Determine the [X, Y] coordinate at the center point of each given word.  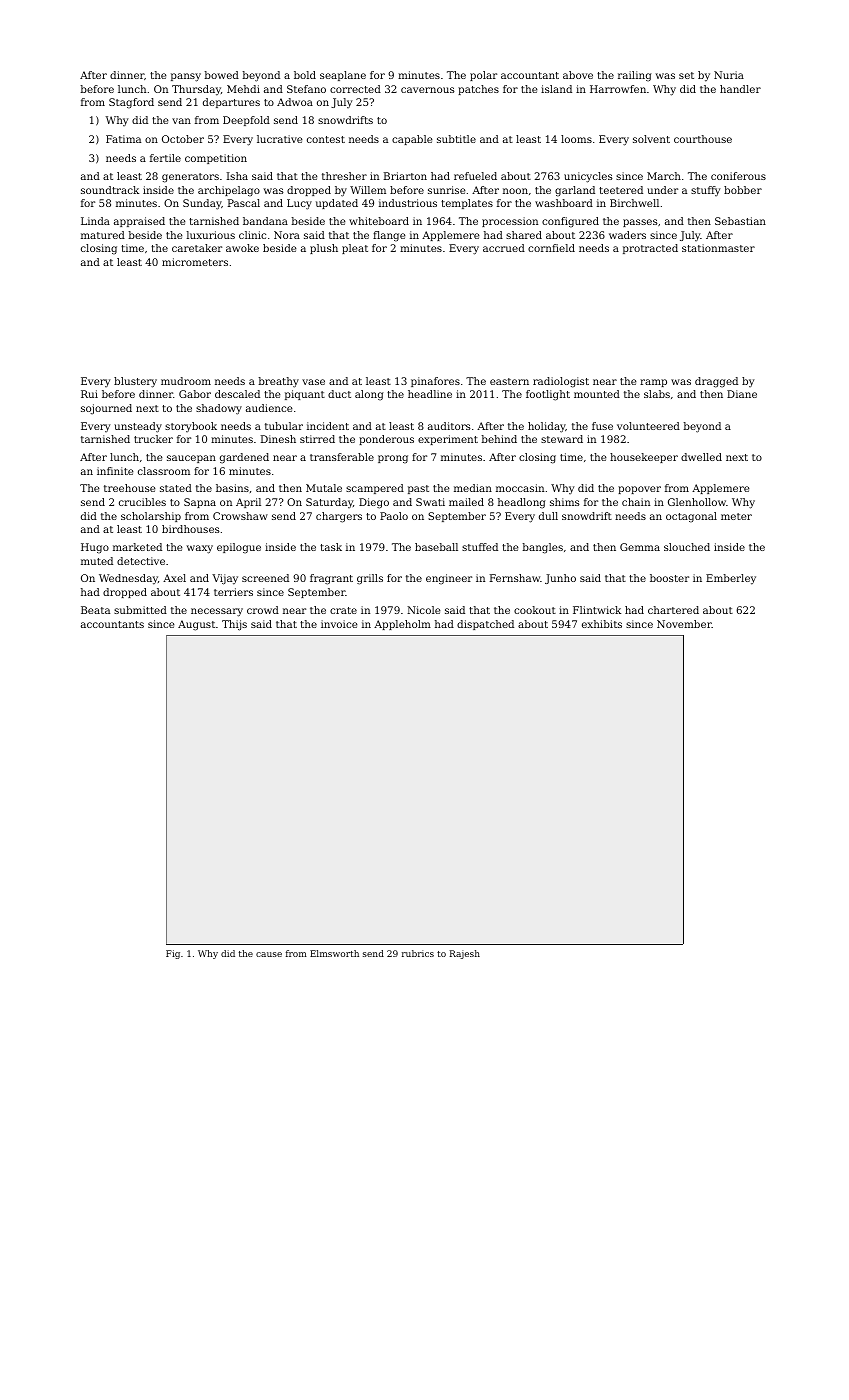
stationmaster [718, 248]
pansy [186, 77]
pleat [355, 249]
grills [370, 579]
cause [269, 954]
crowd [263, 610]
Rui [89, 394]
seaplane [343, 76]
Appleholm [402, 625]
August [196, 625]
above [578, 75]
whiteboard [379, 221]
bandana [265, 221]
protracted [650, 249]
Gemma [640, 547]
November [684, 624]
